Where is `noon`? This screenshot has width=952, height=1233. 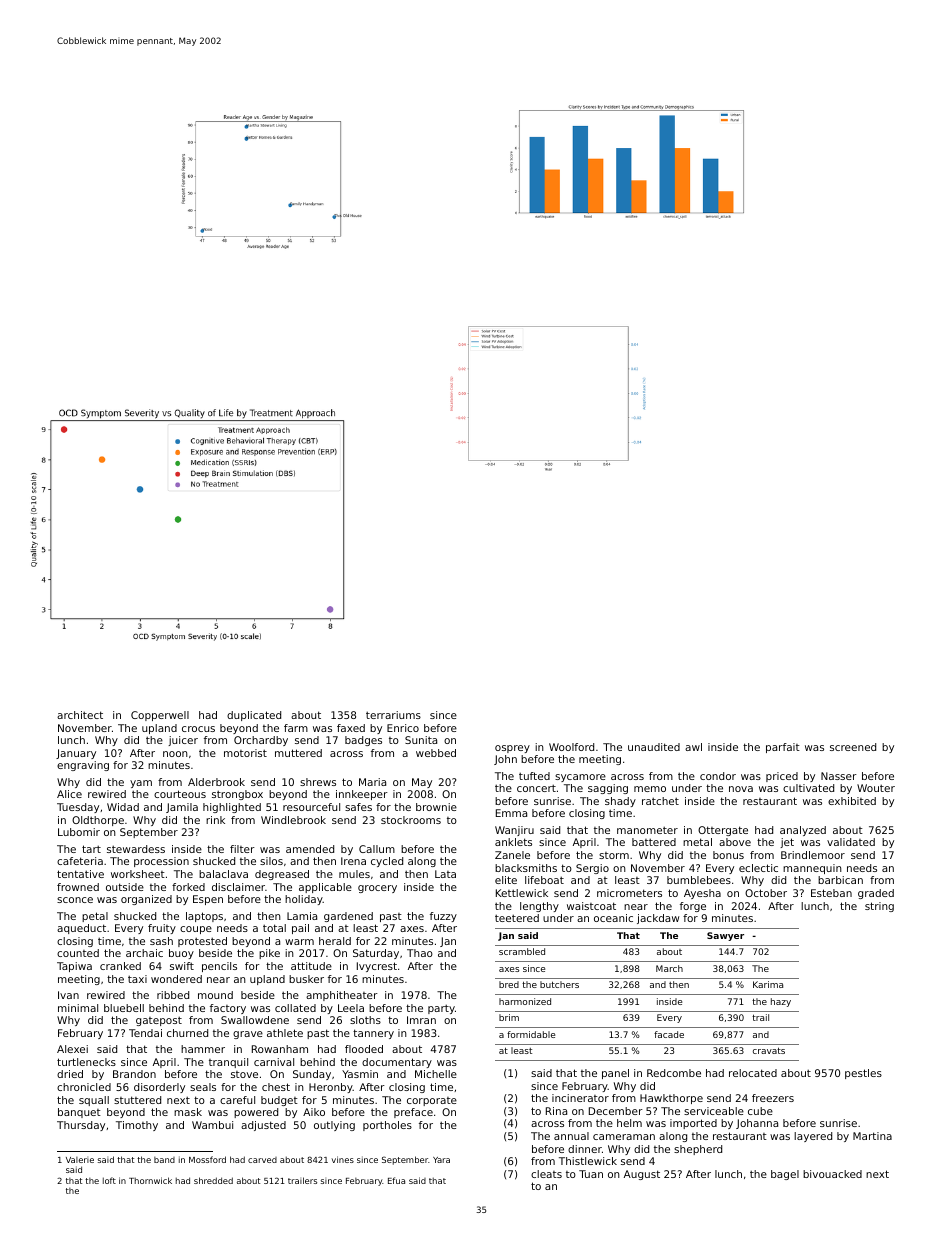 noon is located at coordinates (175, 754).
